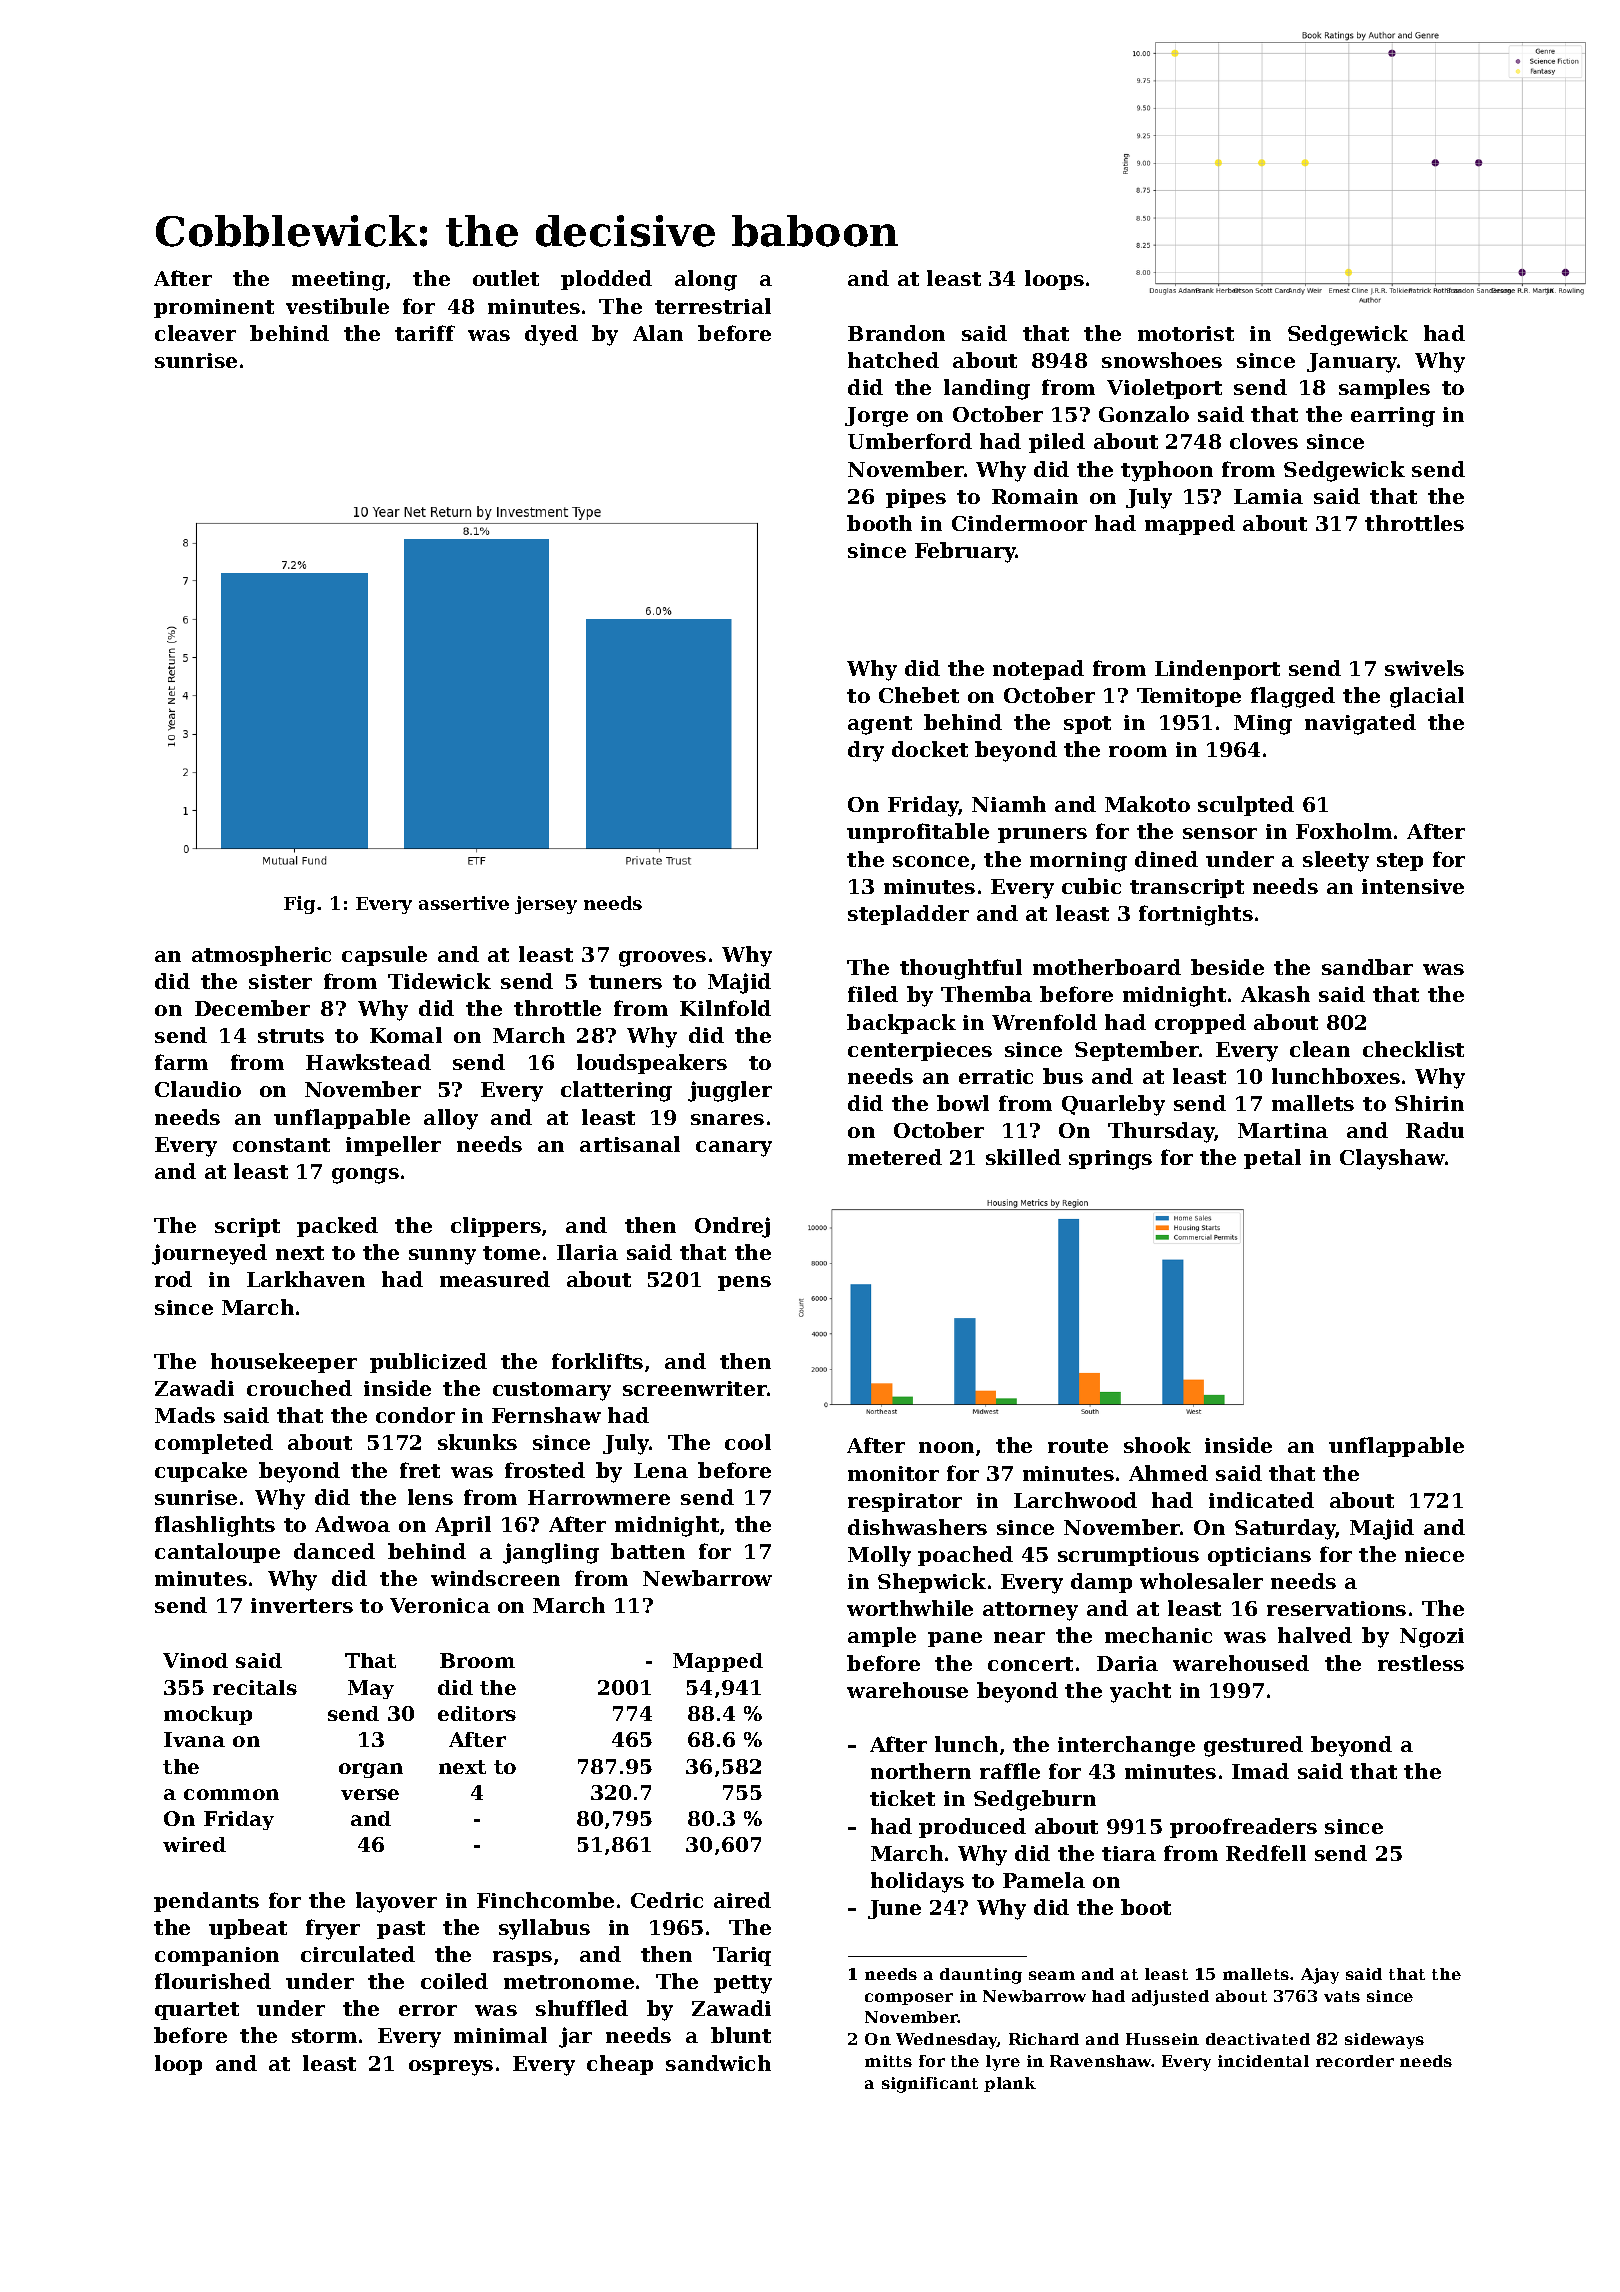 The width and height of the document is (1620, 2292). Describe the element at coordinates (197, 2011) in the document. I see `quartet` at that location.
